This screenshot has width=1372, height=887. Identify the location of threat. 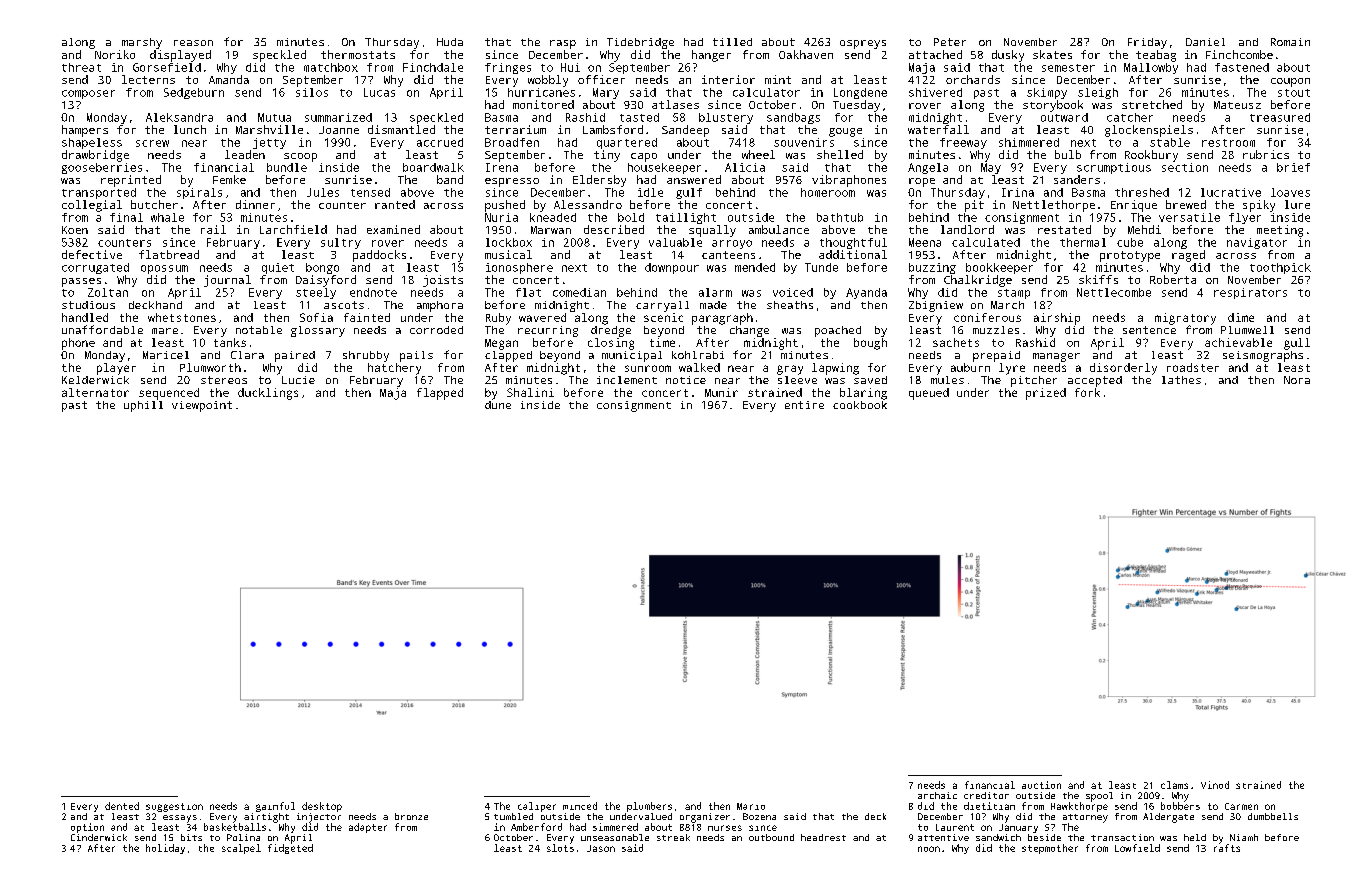
(81, 67).
